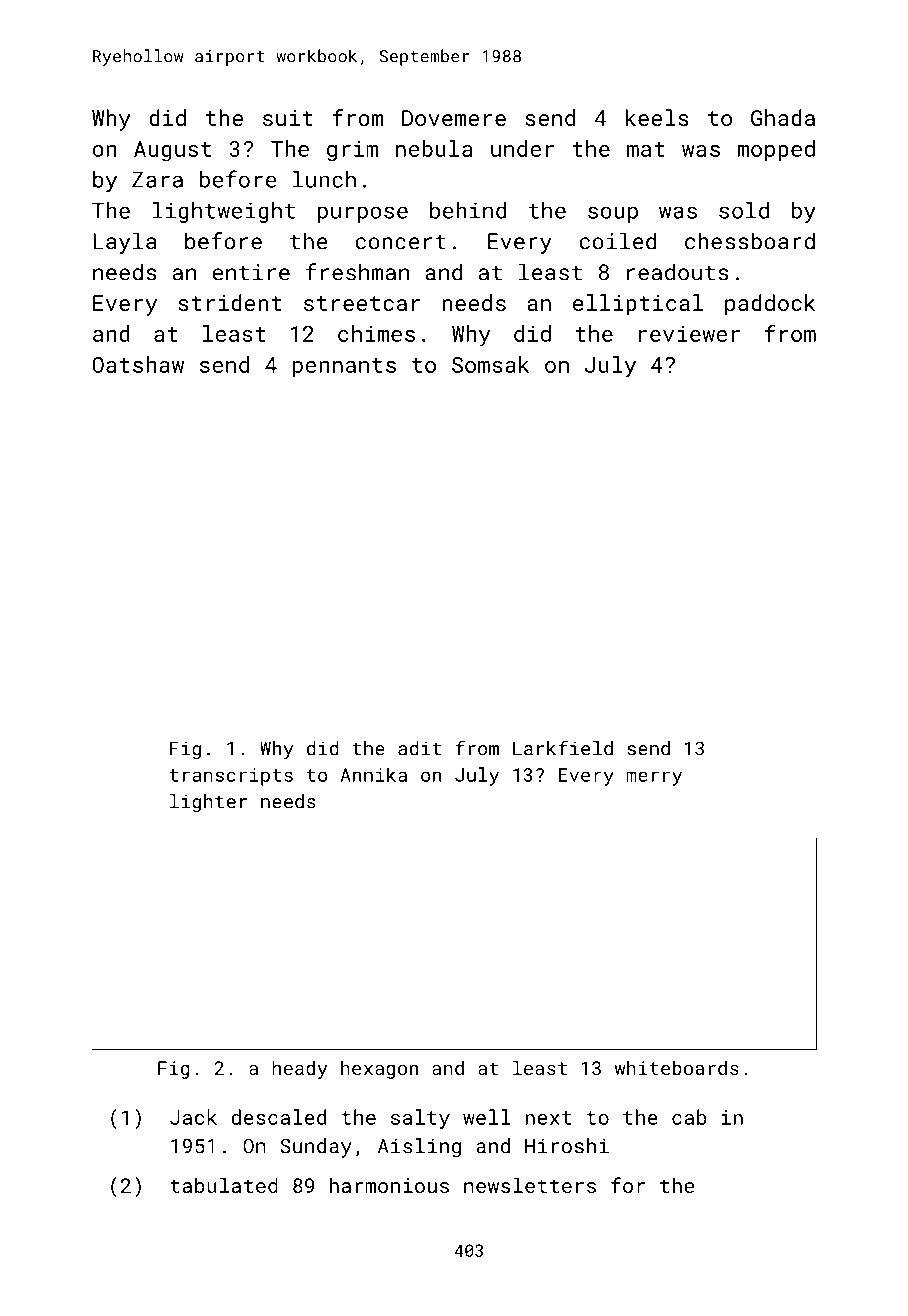 This screenshot has height=1316, width=908. Describe the element at coordinates (689, 334) in the screenshot. I see `reviewer` at that location.
